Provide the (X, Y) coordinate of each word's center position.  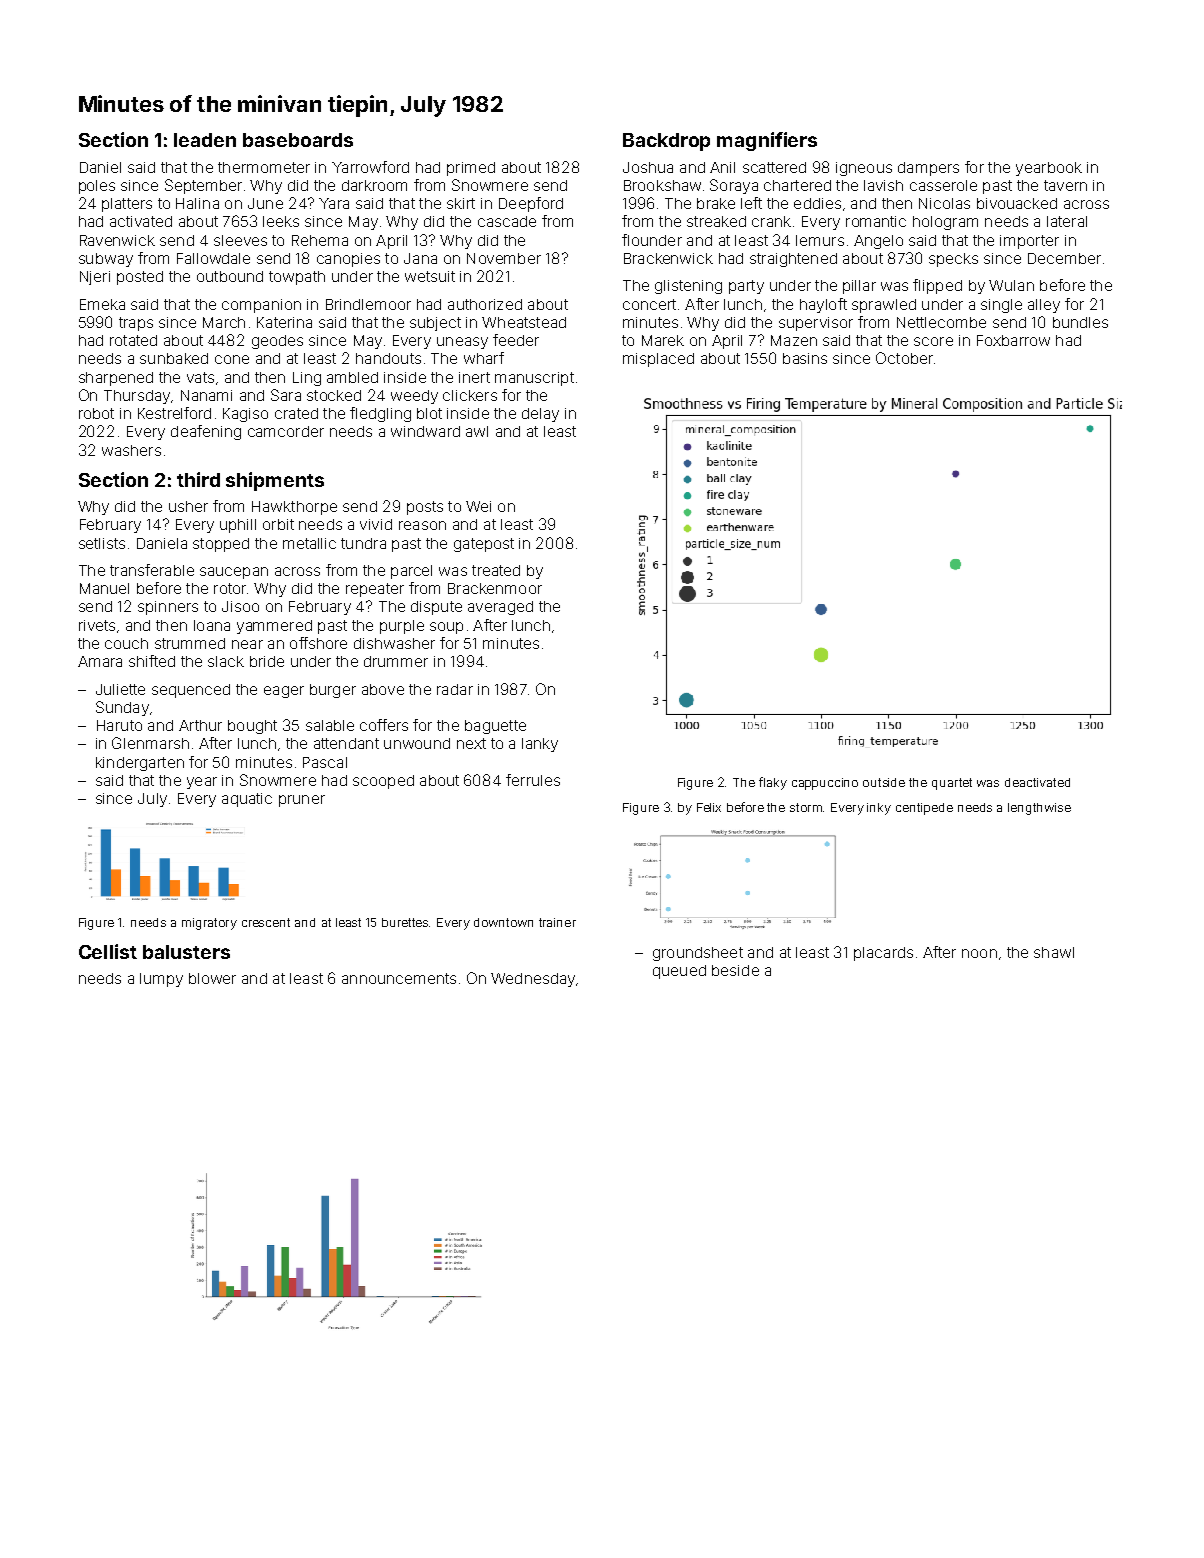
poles (97, 187)
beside (735, 970)
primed (471, 169)
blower (212, 978)
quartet (952, 784)
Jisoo (240, 606)
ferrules (533, 780)
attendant (346, 743)
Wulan (1011, 285)
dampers (928, 169)
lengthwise (1039, 809)
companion (261, 306)
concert (649, 304)
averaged (500, 608)
